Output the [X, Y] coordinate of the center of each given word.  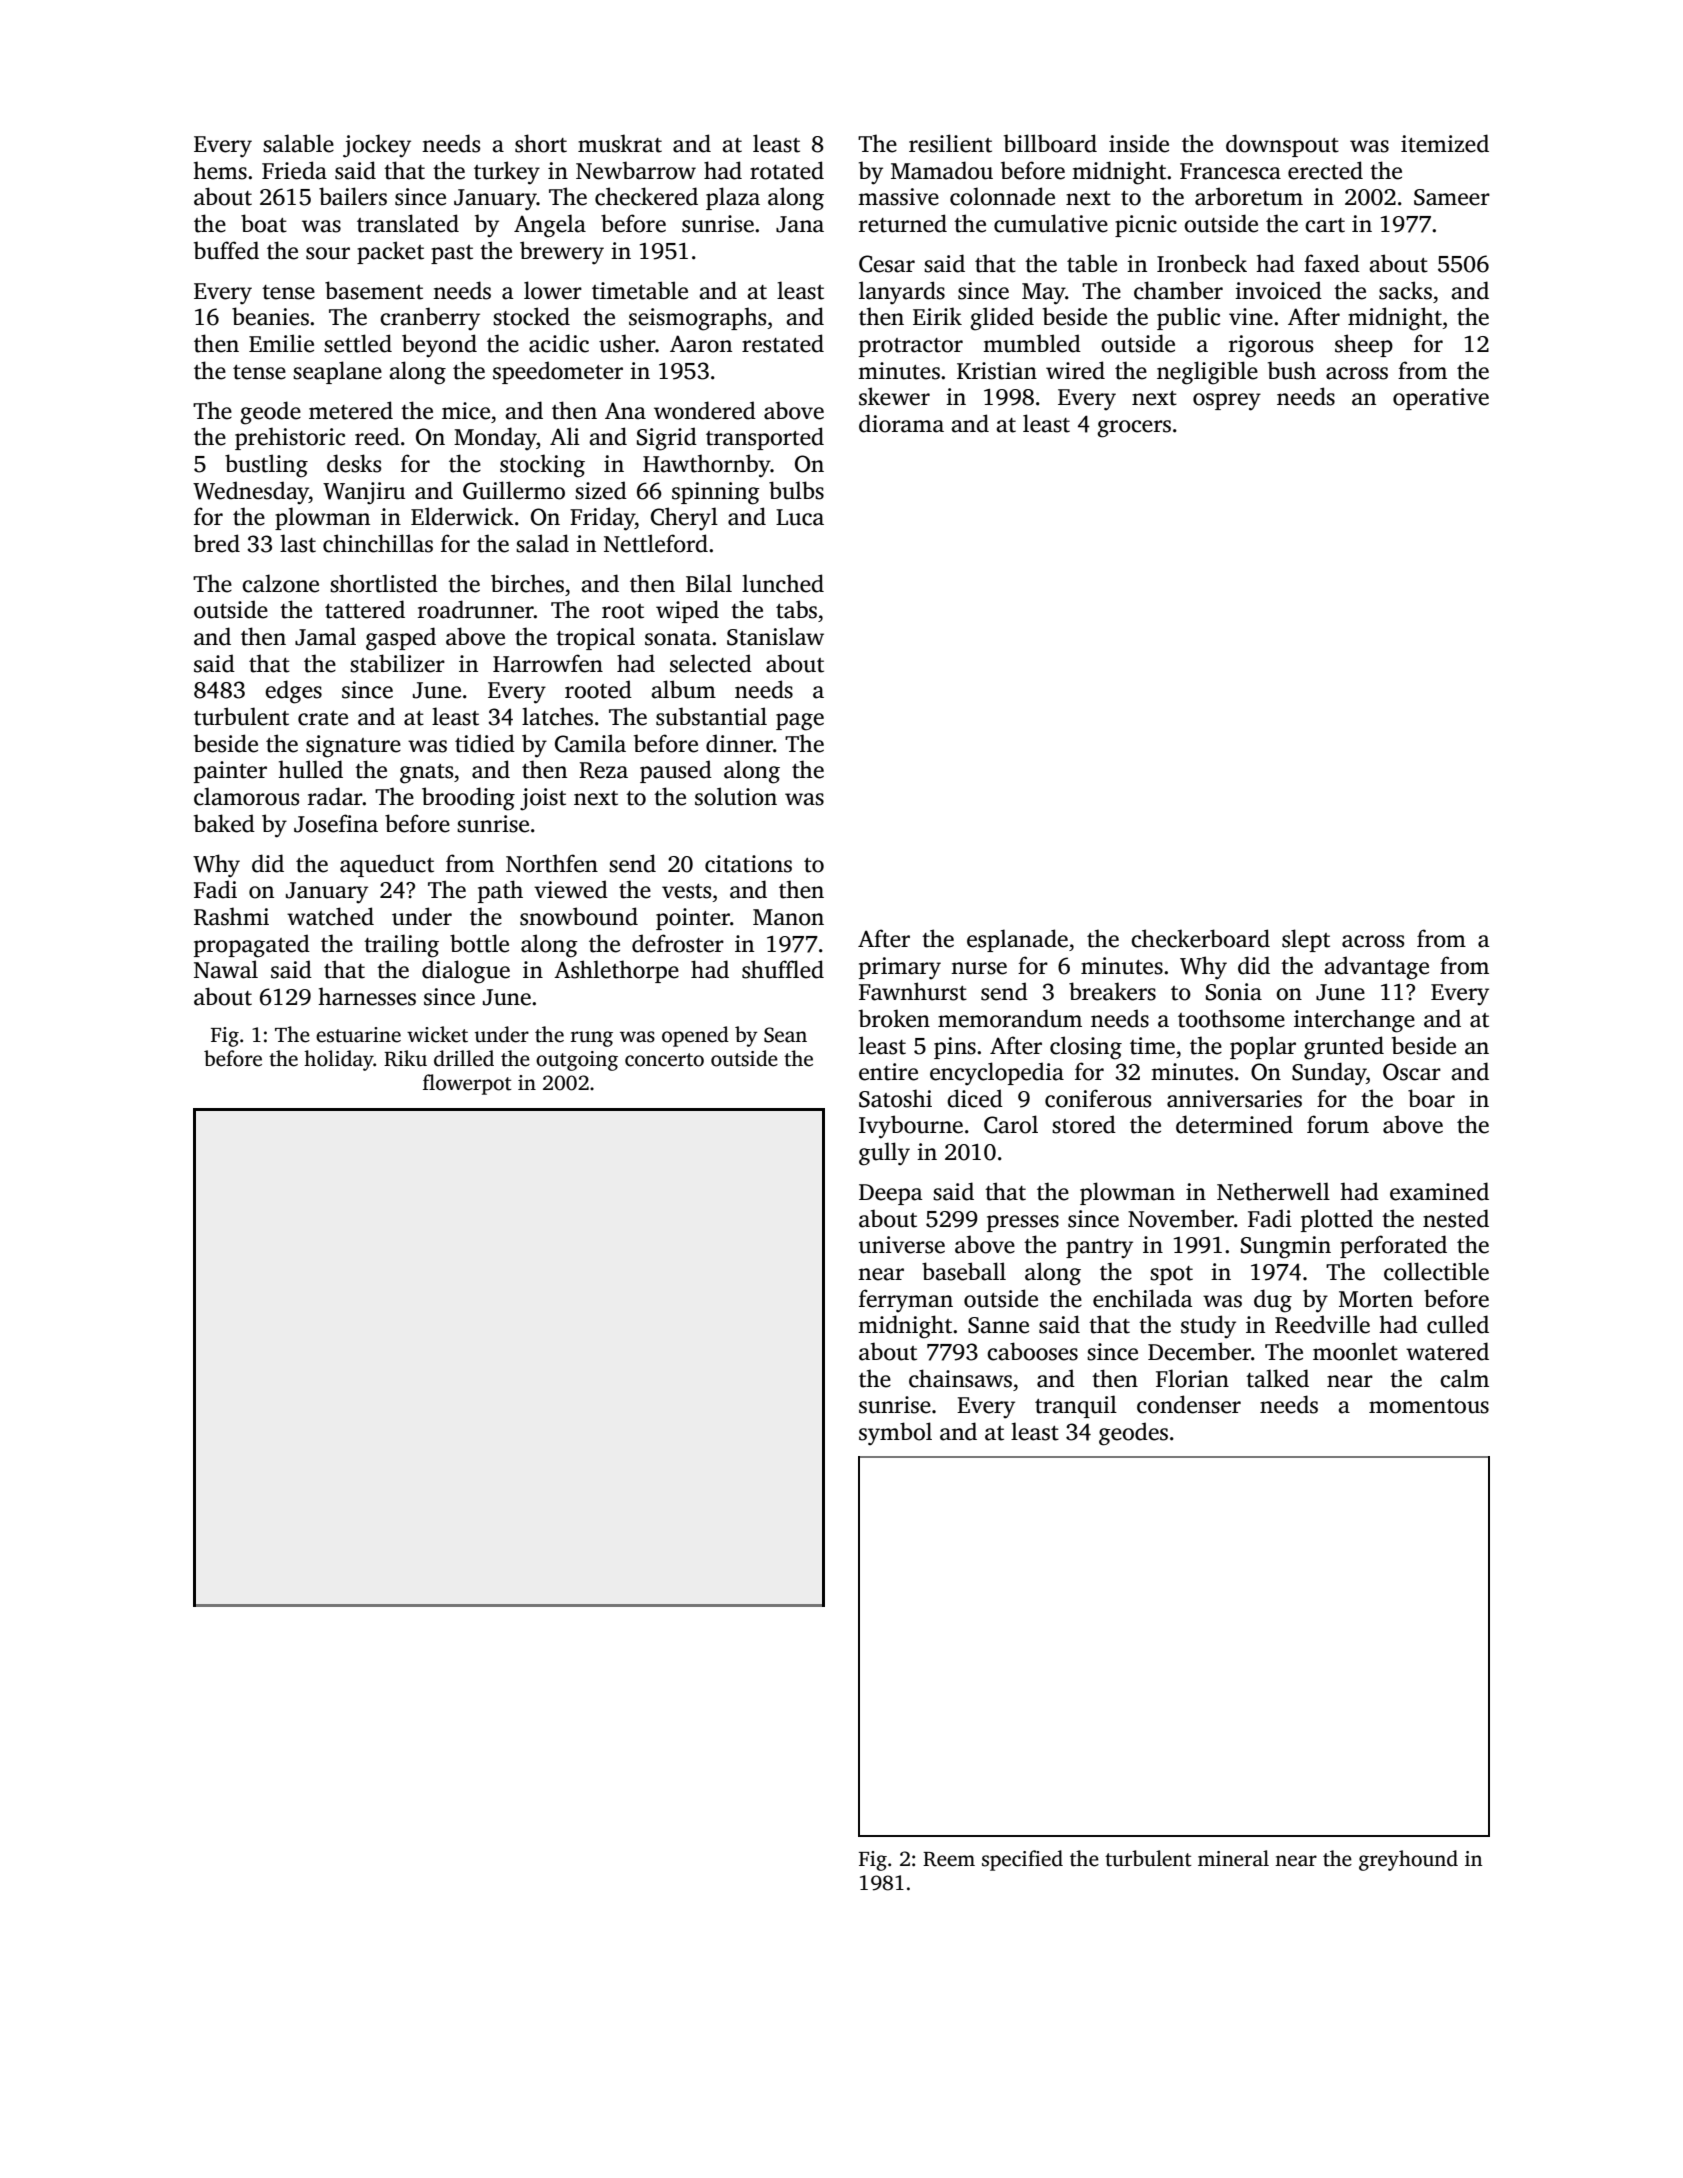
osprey [1227, 402]
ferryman [906, 1300]
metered [351, 410]
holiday [339, 1060]
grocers [1134, 429]
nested [1456, 1218]
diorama [901, 423]
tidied [485, 743]
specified [1022, 1860]
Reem [949, 1859]
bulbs [796, 490]
